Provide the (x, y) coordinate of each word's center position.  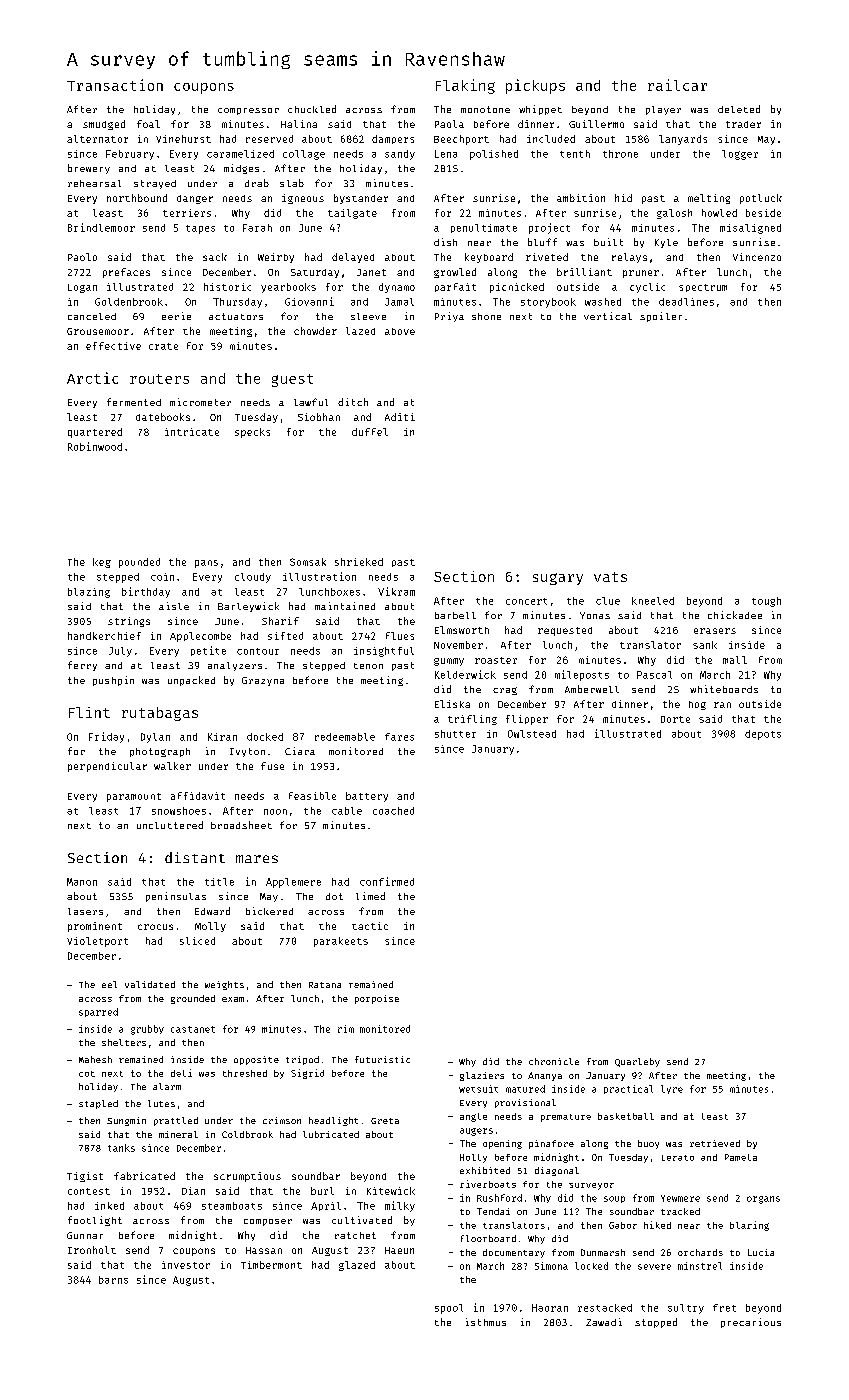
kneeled (653, 601)
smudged (104, 125)
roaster (496, 660)
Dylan (155, 738)
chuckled (312, 109)
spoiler (661, 317)
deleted (739, 109)
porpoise (377, 999)
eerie (176, 316)
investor (186, 1265)
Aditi (400, 417)
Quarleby (637, 1062)
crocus (155, 927)
